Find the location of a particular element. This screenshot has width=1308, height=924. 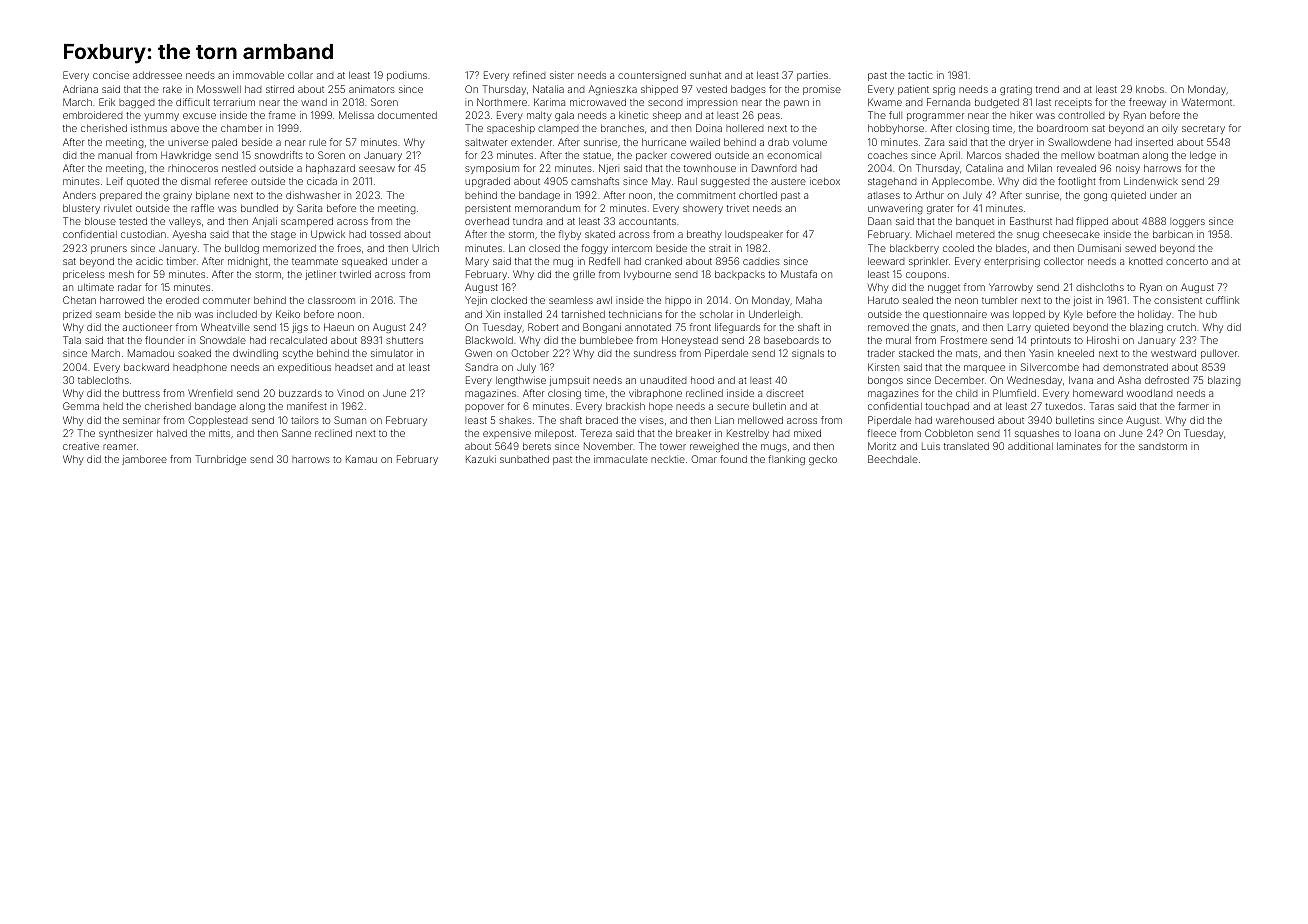

peas is located at coordinates (769, 117).
